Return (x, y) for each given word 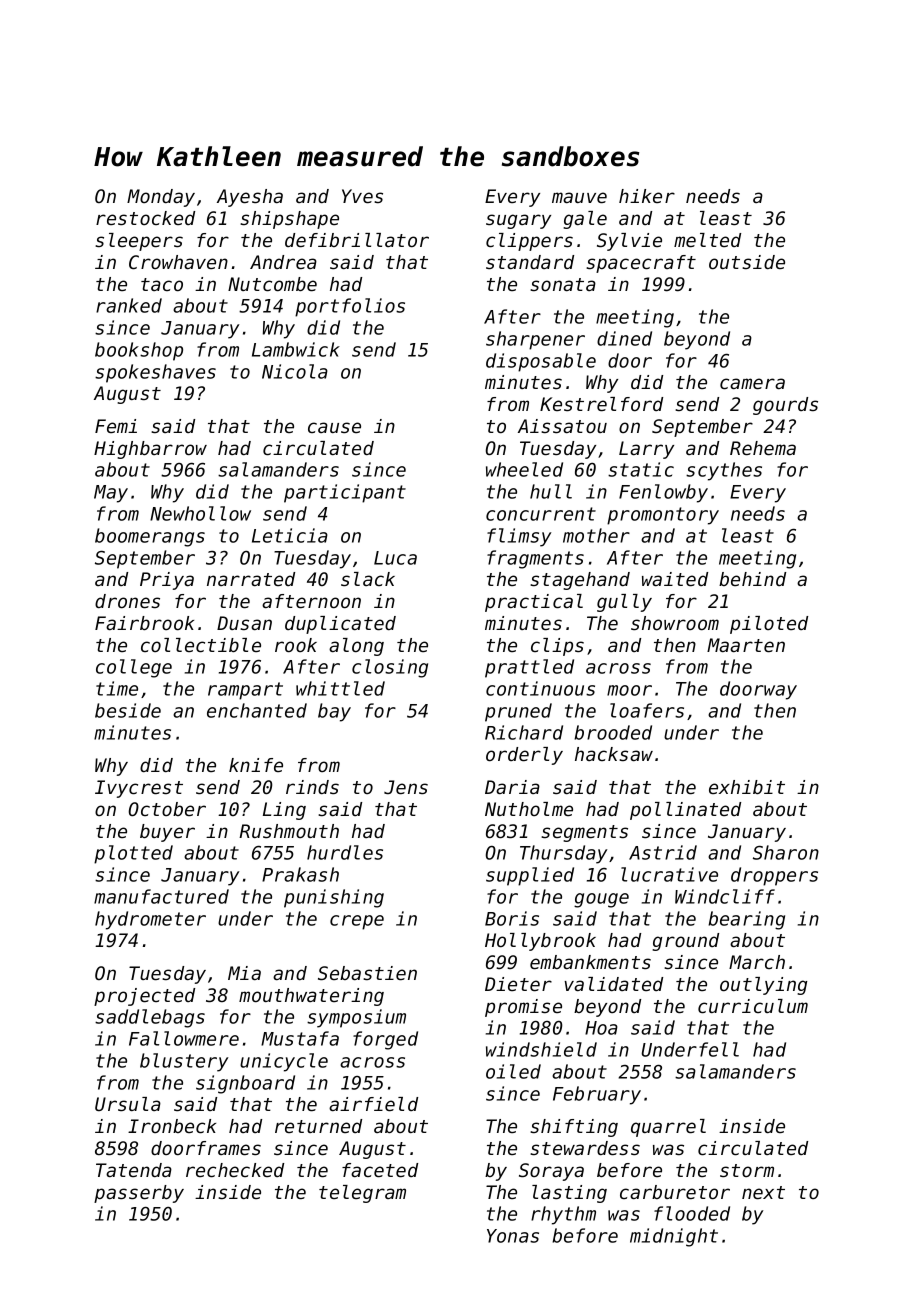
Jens (406, 787)
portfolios (350, 307)
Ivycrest (139, 789)
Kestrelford (601, 404)
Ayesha (250, 198)
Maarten (746, 645)
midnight (674, 1237)
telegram (362, 1194)
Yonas (513, 1236)
